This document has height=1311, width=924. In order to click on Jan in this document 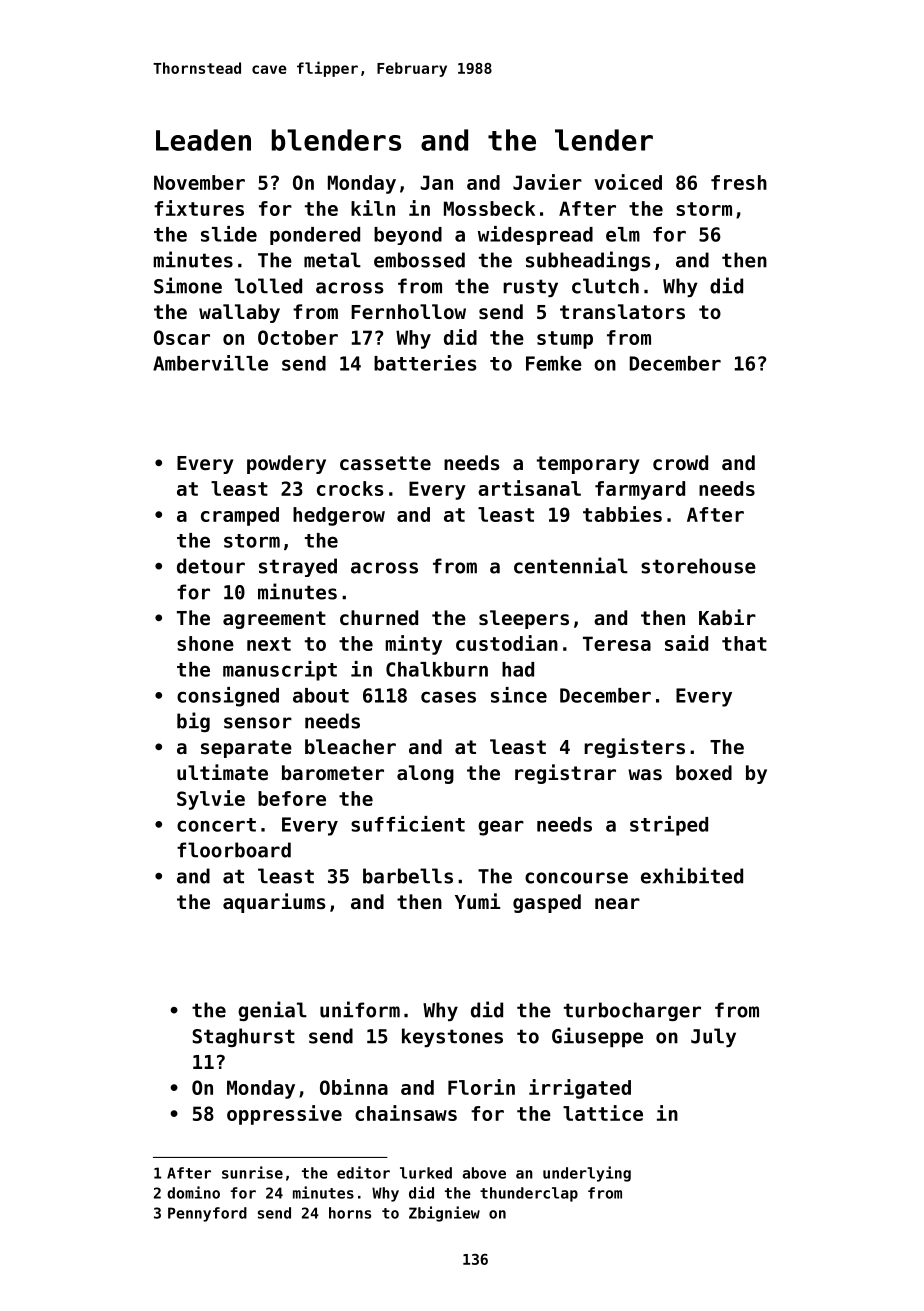, I will do `click(437, 182)`.
